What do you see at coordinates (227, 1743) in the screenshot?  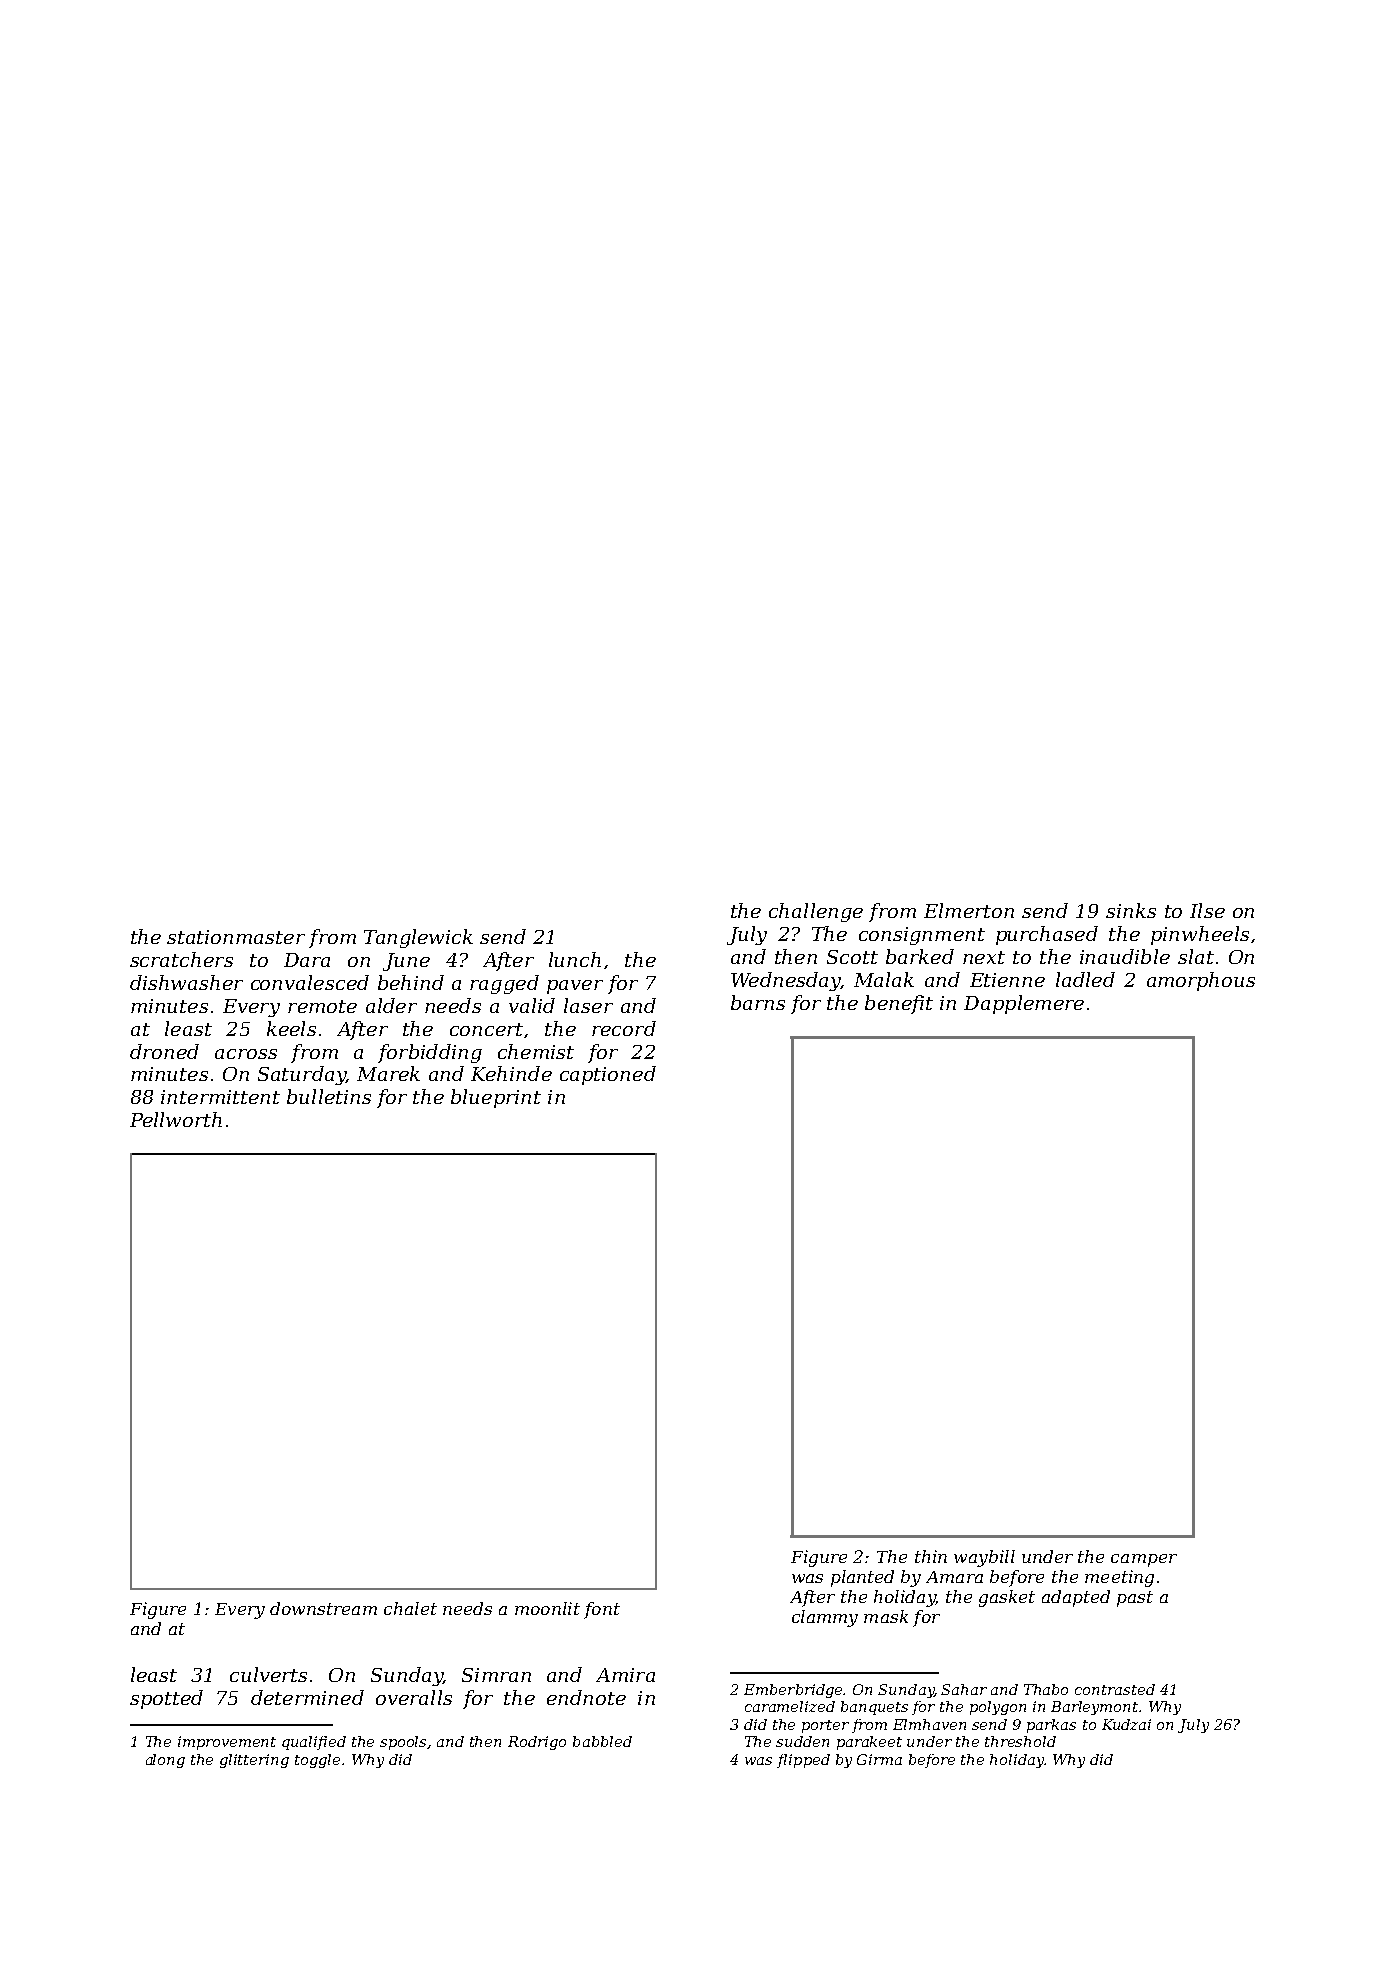 I see `improvement` at bounding box center [227, 1743].
